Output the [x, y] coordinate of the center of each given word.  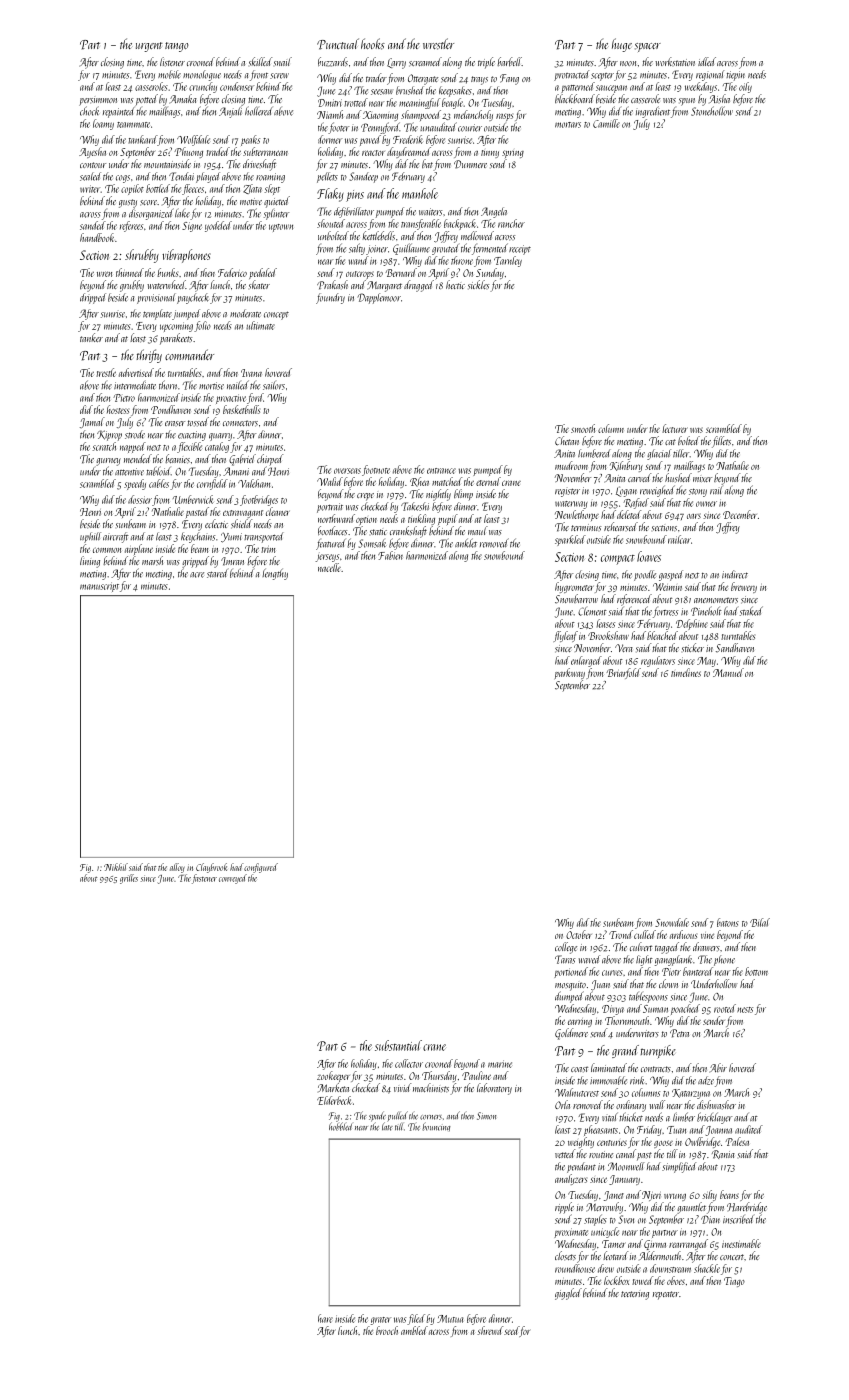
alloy [177, 868]
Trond [621, 934]
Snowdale [672, 922]
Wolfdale [193, 140]
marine [500, 1064]
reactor [373, 153]
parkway [570, 673]
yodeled [218, 226]
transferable [421, 224]
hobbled [340, 1126]
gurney [108, 462]
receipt [520, 250]
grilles [129, 879]
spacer [648, 47]
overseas [347, 471]
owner [706, 504]
